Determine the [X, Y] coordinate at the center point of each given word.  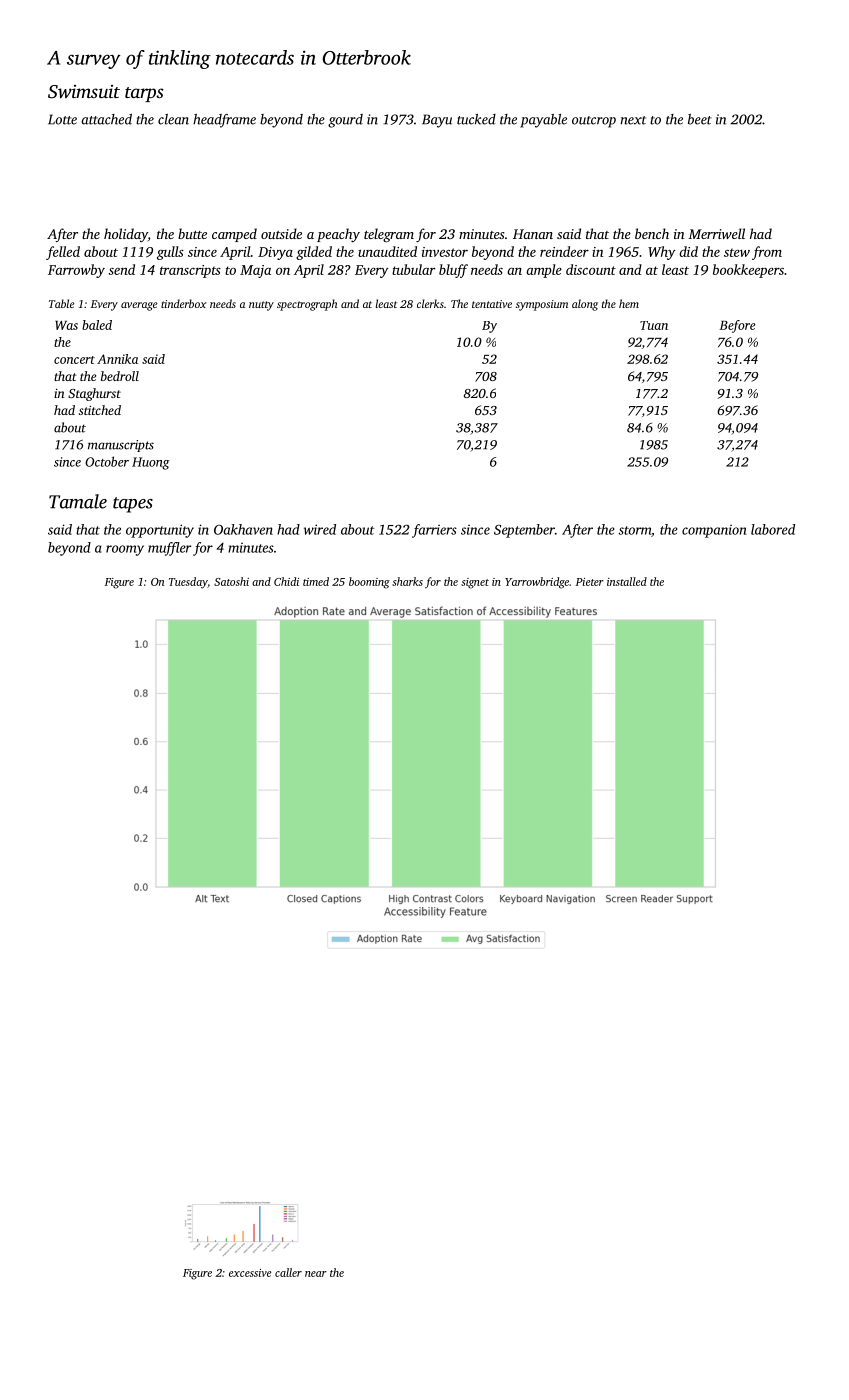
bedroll [120, 376]
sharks [407, 581]
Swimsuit [84, 92]
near [316, 1274]
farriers [434, 531]
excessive [250, 1273]
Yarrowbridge [537, 583]
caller [288, 1272]
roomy [125, 550]
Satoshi [231, 581]
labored [773, 529]
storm [634, 530]
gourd [345, 121]
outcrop [594, 122]
